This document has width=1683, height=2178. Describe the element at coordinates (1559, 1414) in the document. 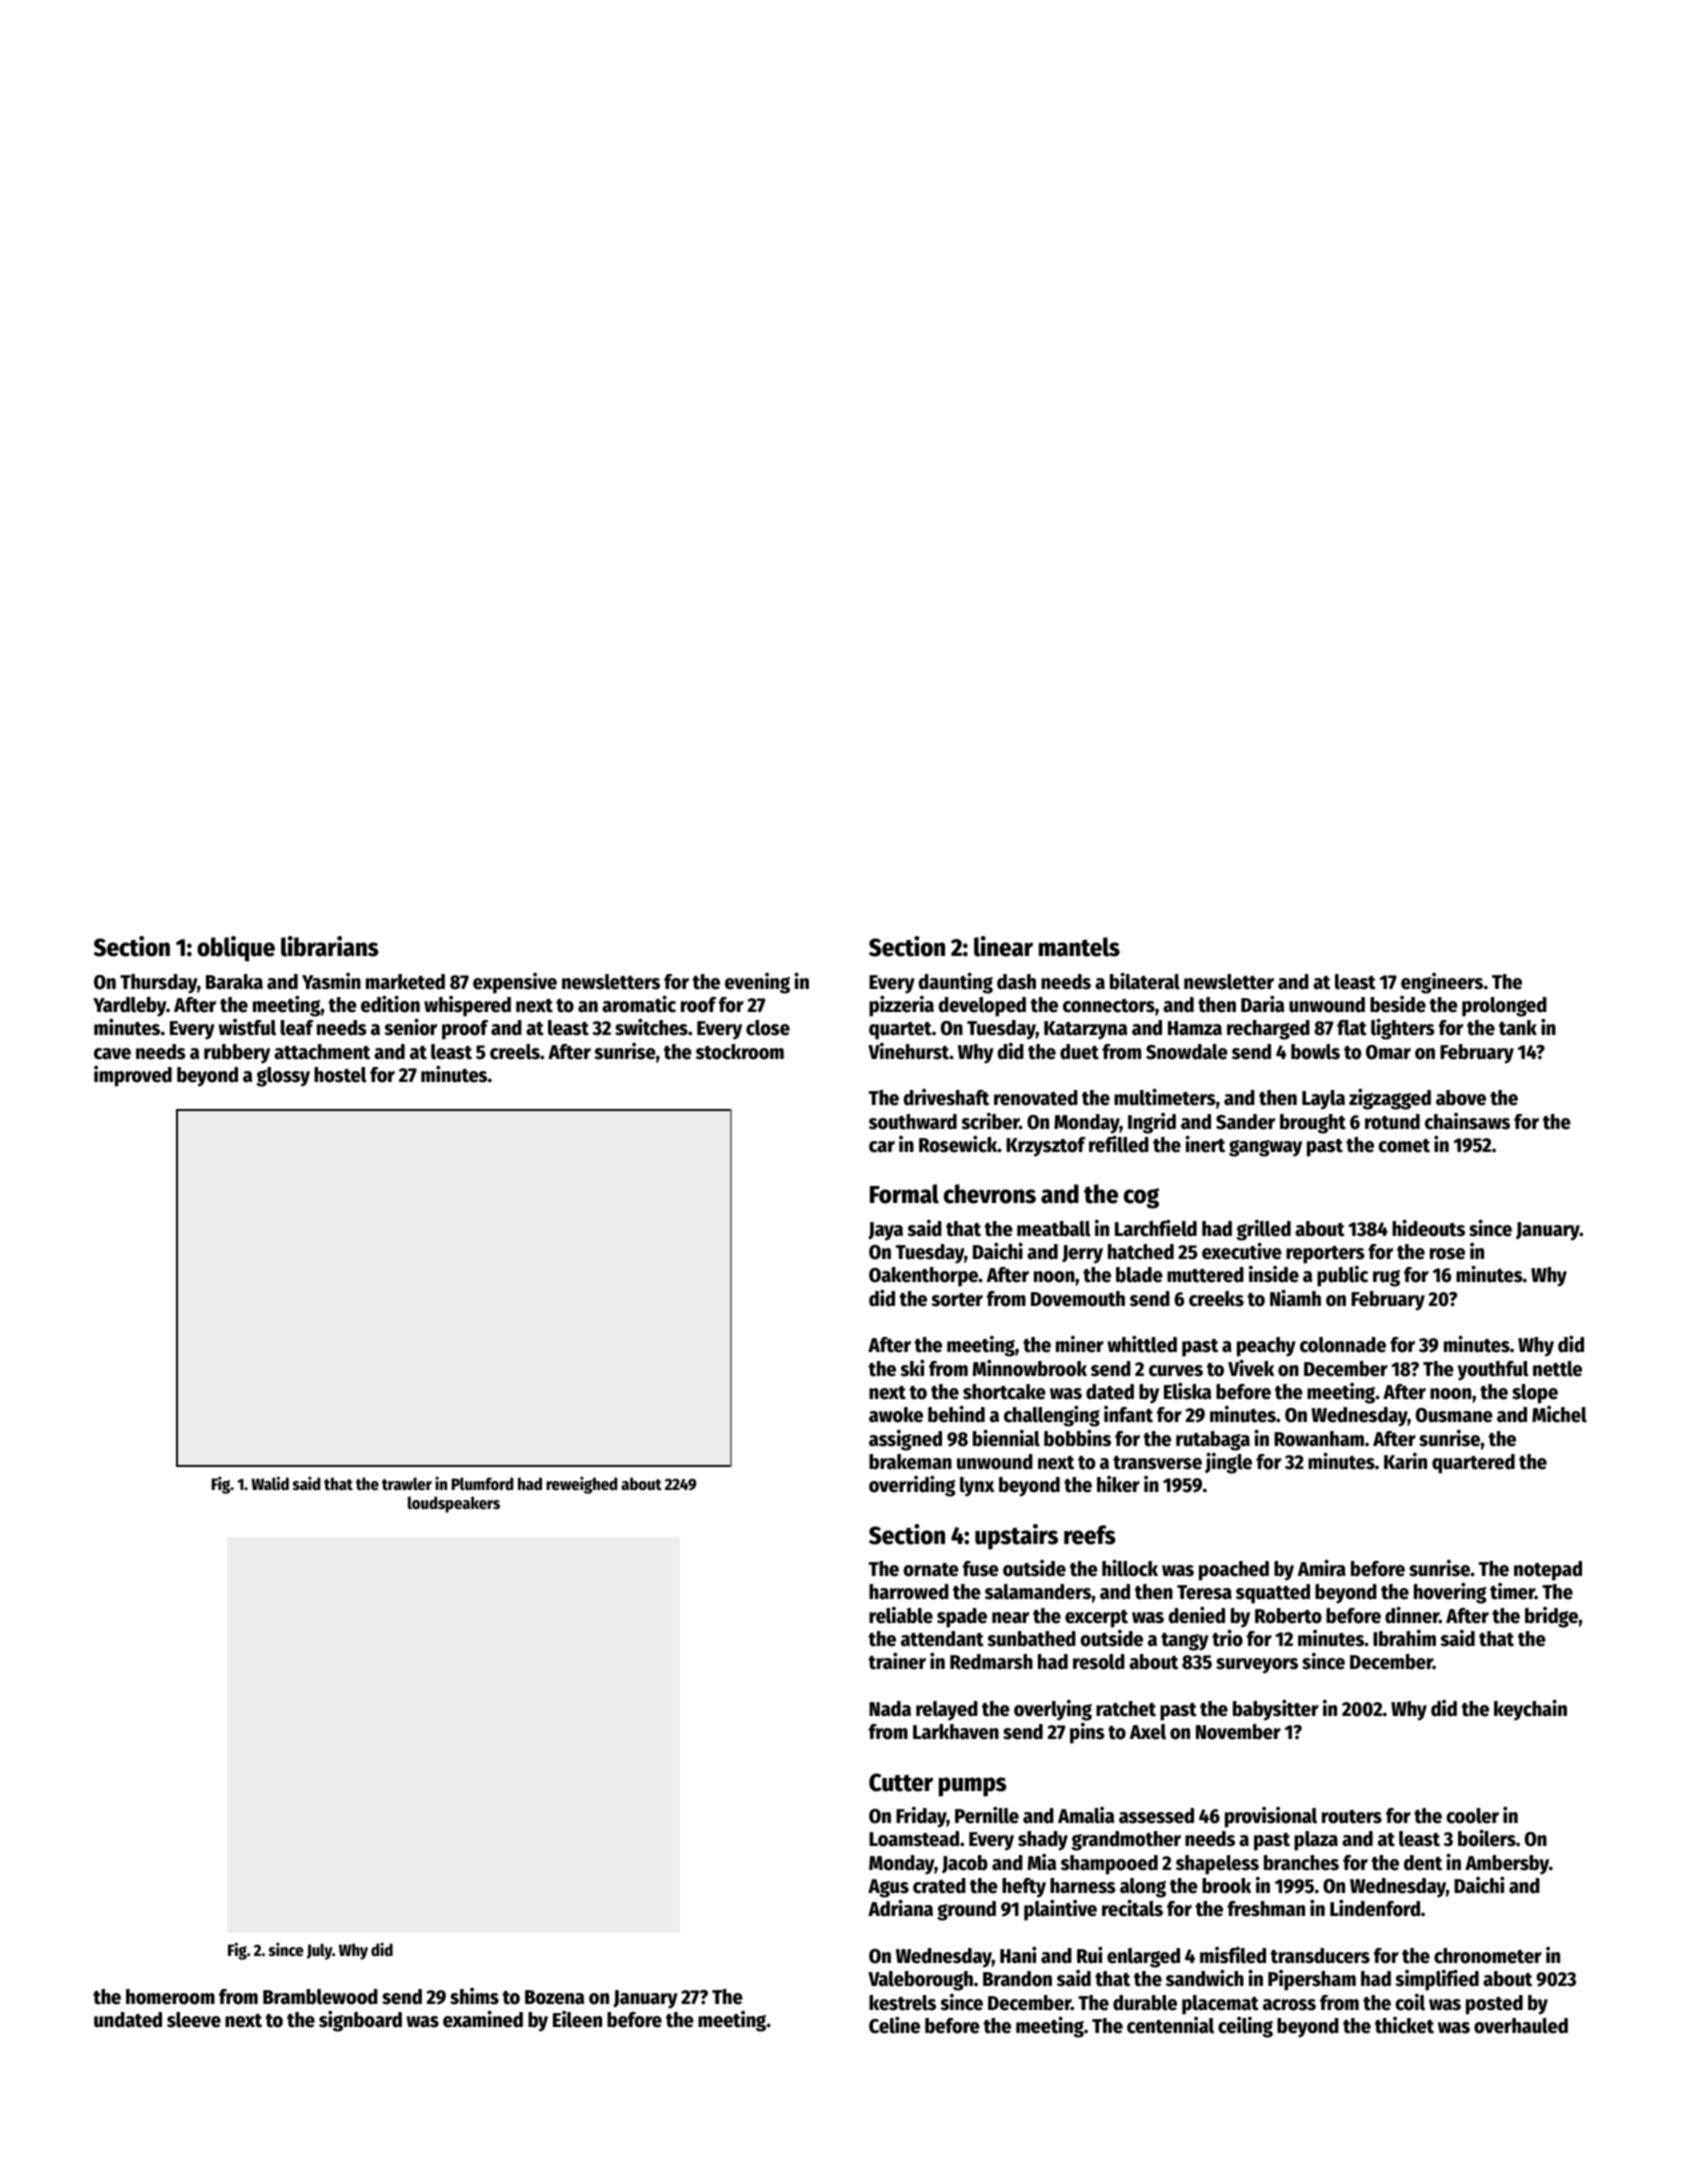

I see `Michel` at that location.
